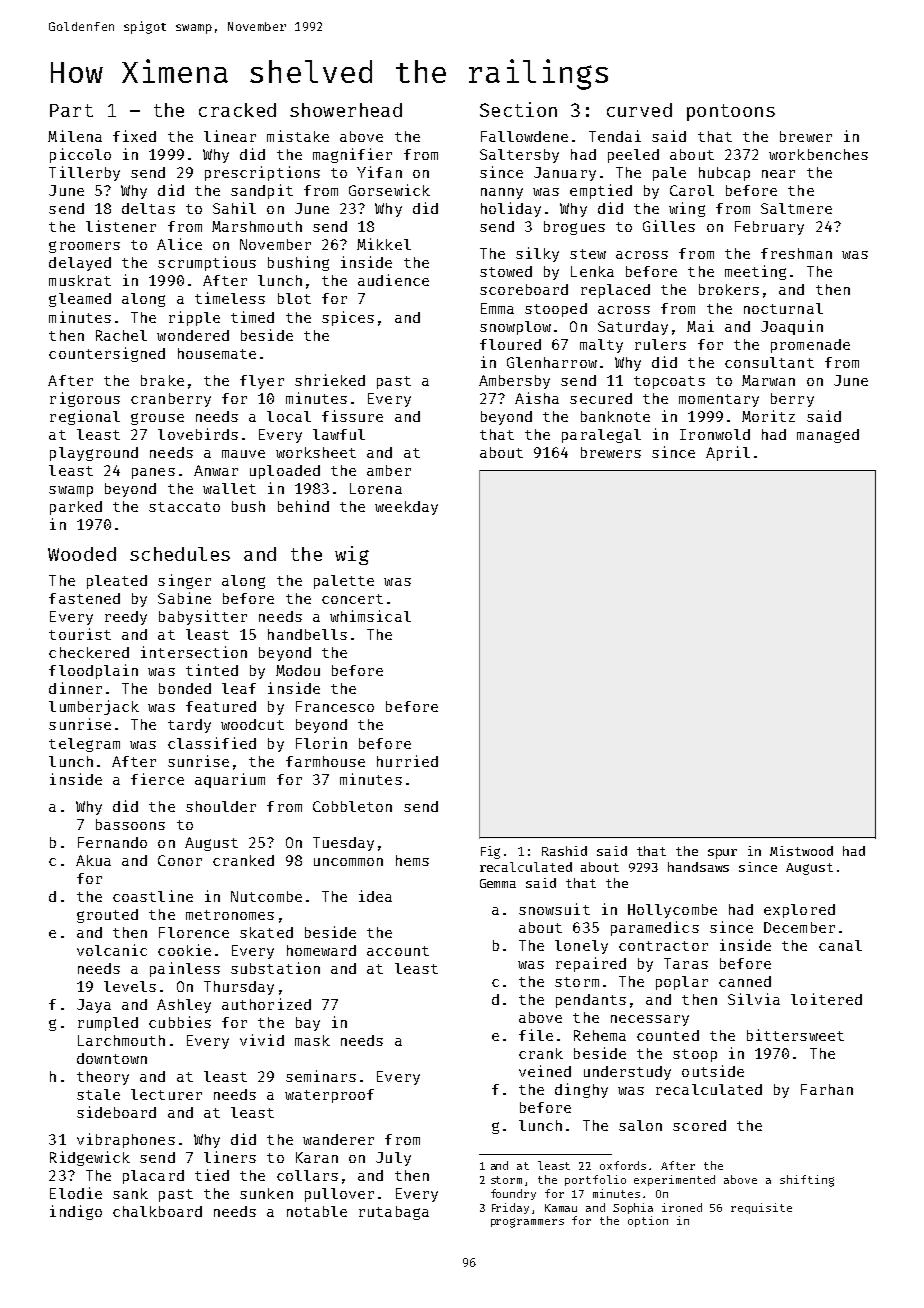 The image size is (924, 1308). I want to click on bittersweet, so click(795, 1035).
